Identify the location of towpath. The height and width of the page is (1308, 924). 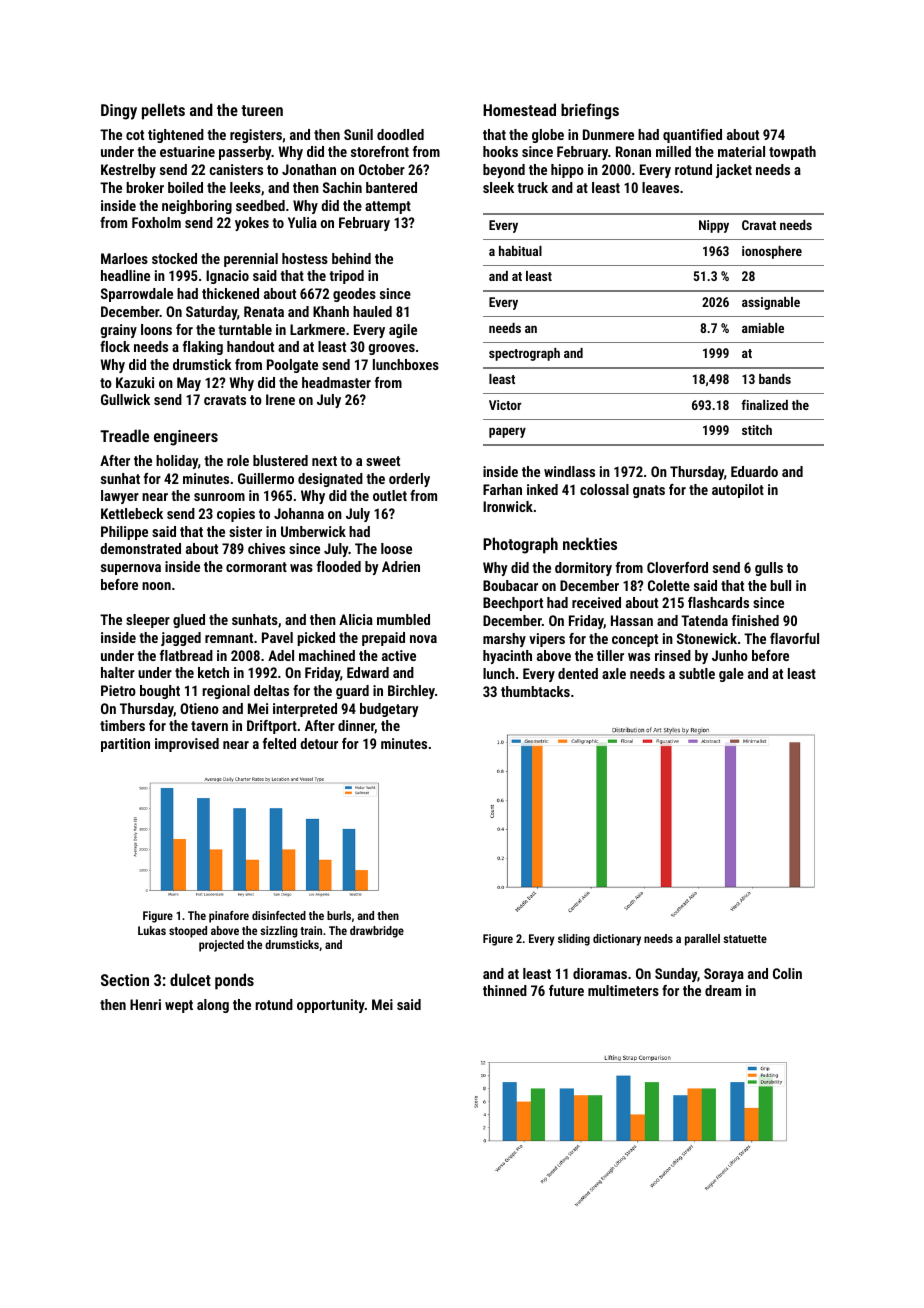
(792, 153).
